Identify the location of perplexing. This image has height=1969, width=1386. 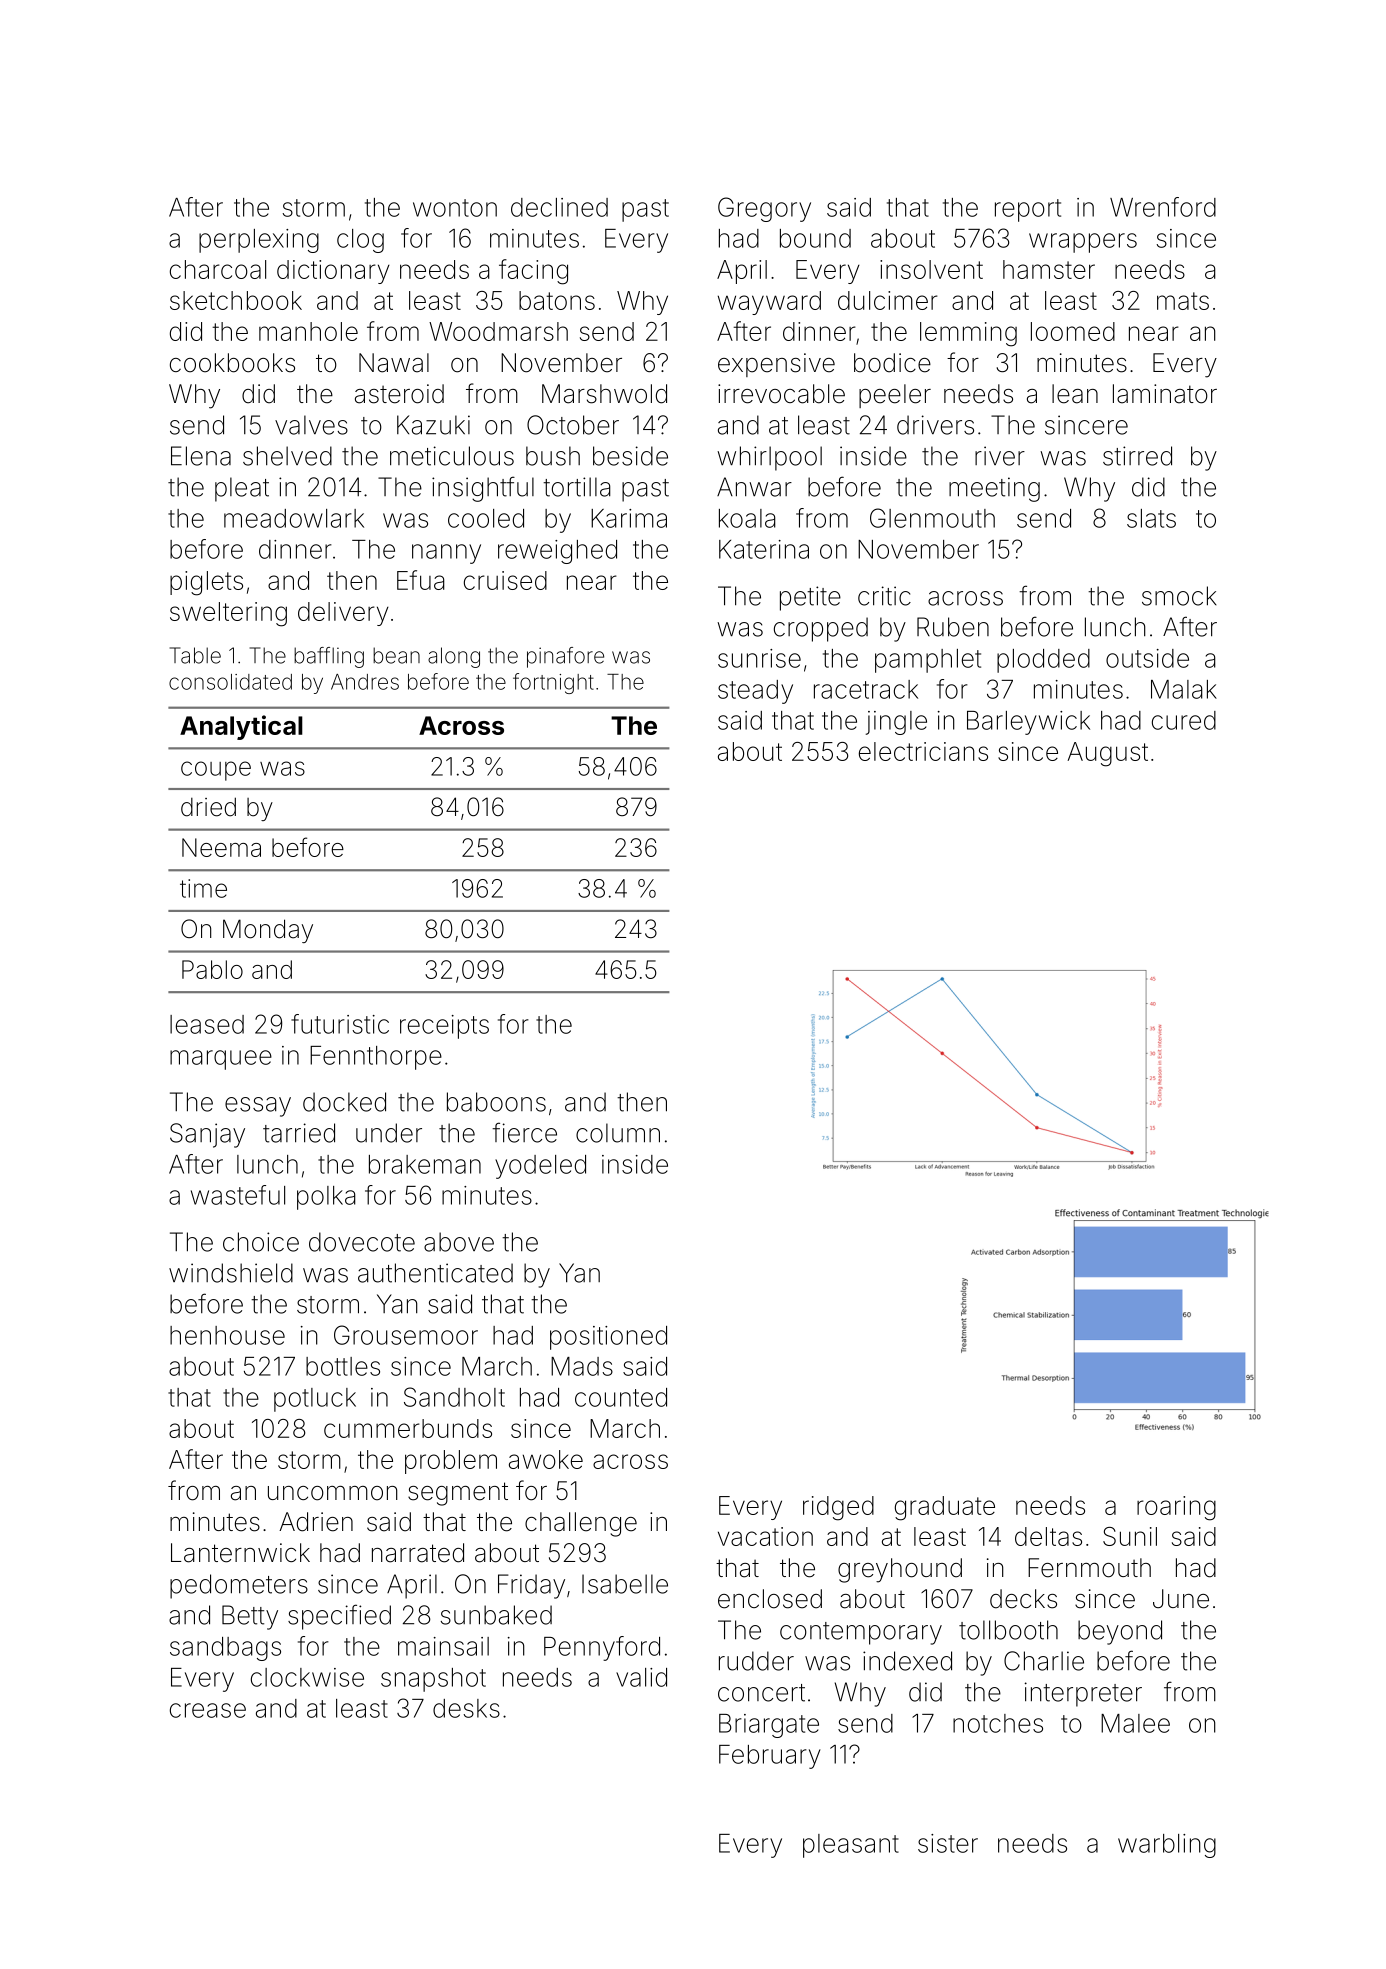
(259, 241).
